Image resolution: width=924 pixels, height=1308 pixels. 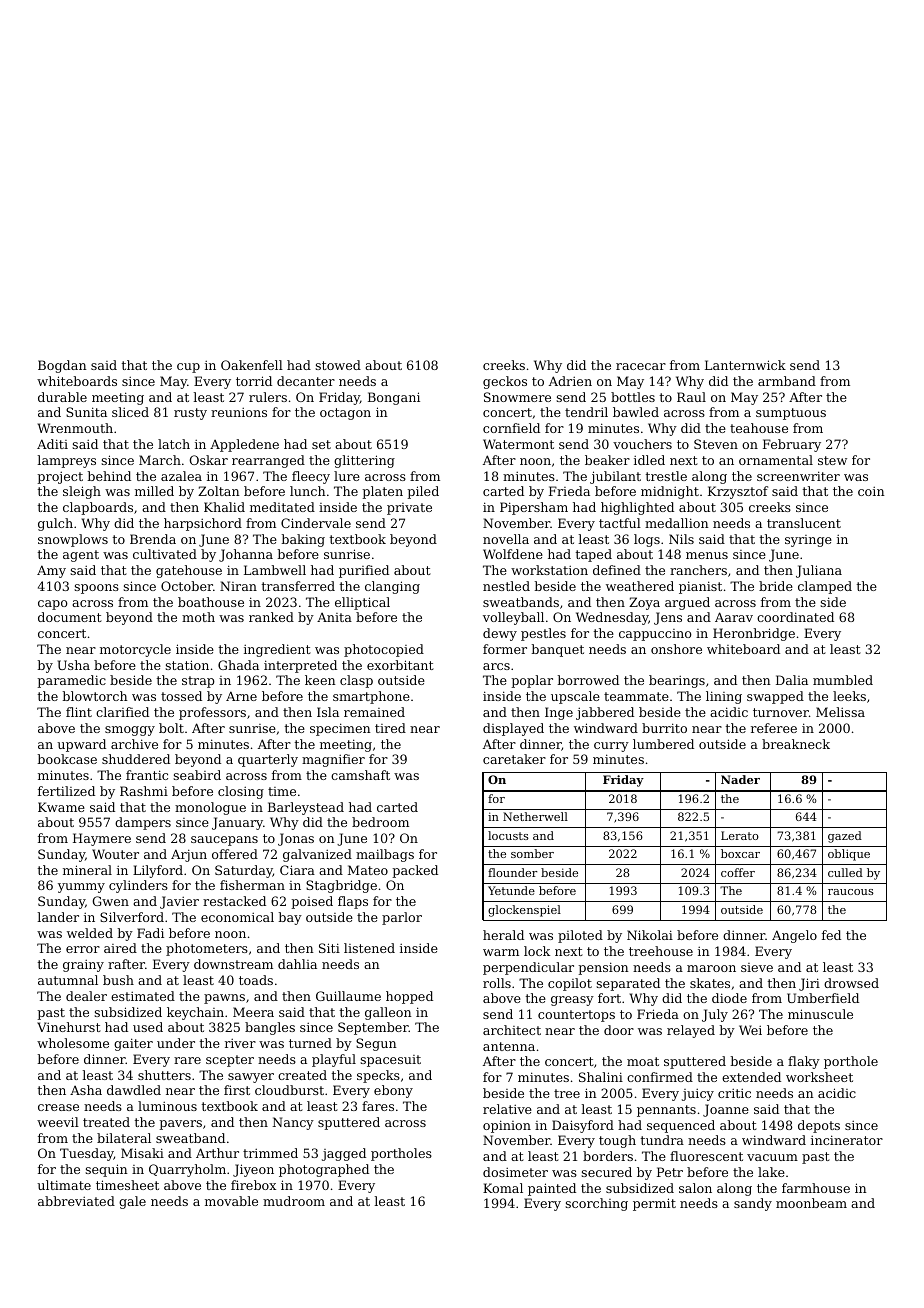 What do you see at coordinates (832, 460) in the page?
I see `stew` at bounding box center [832, 460].
